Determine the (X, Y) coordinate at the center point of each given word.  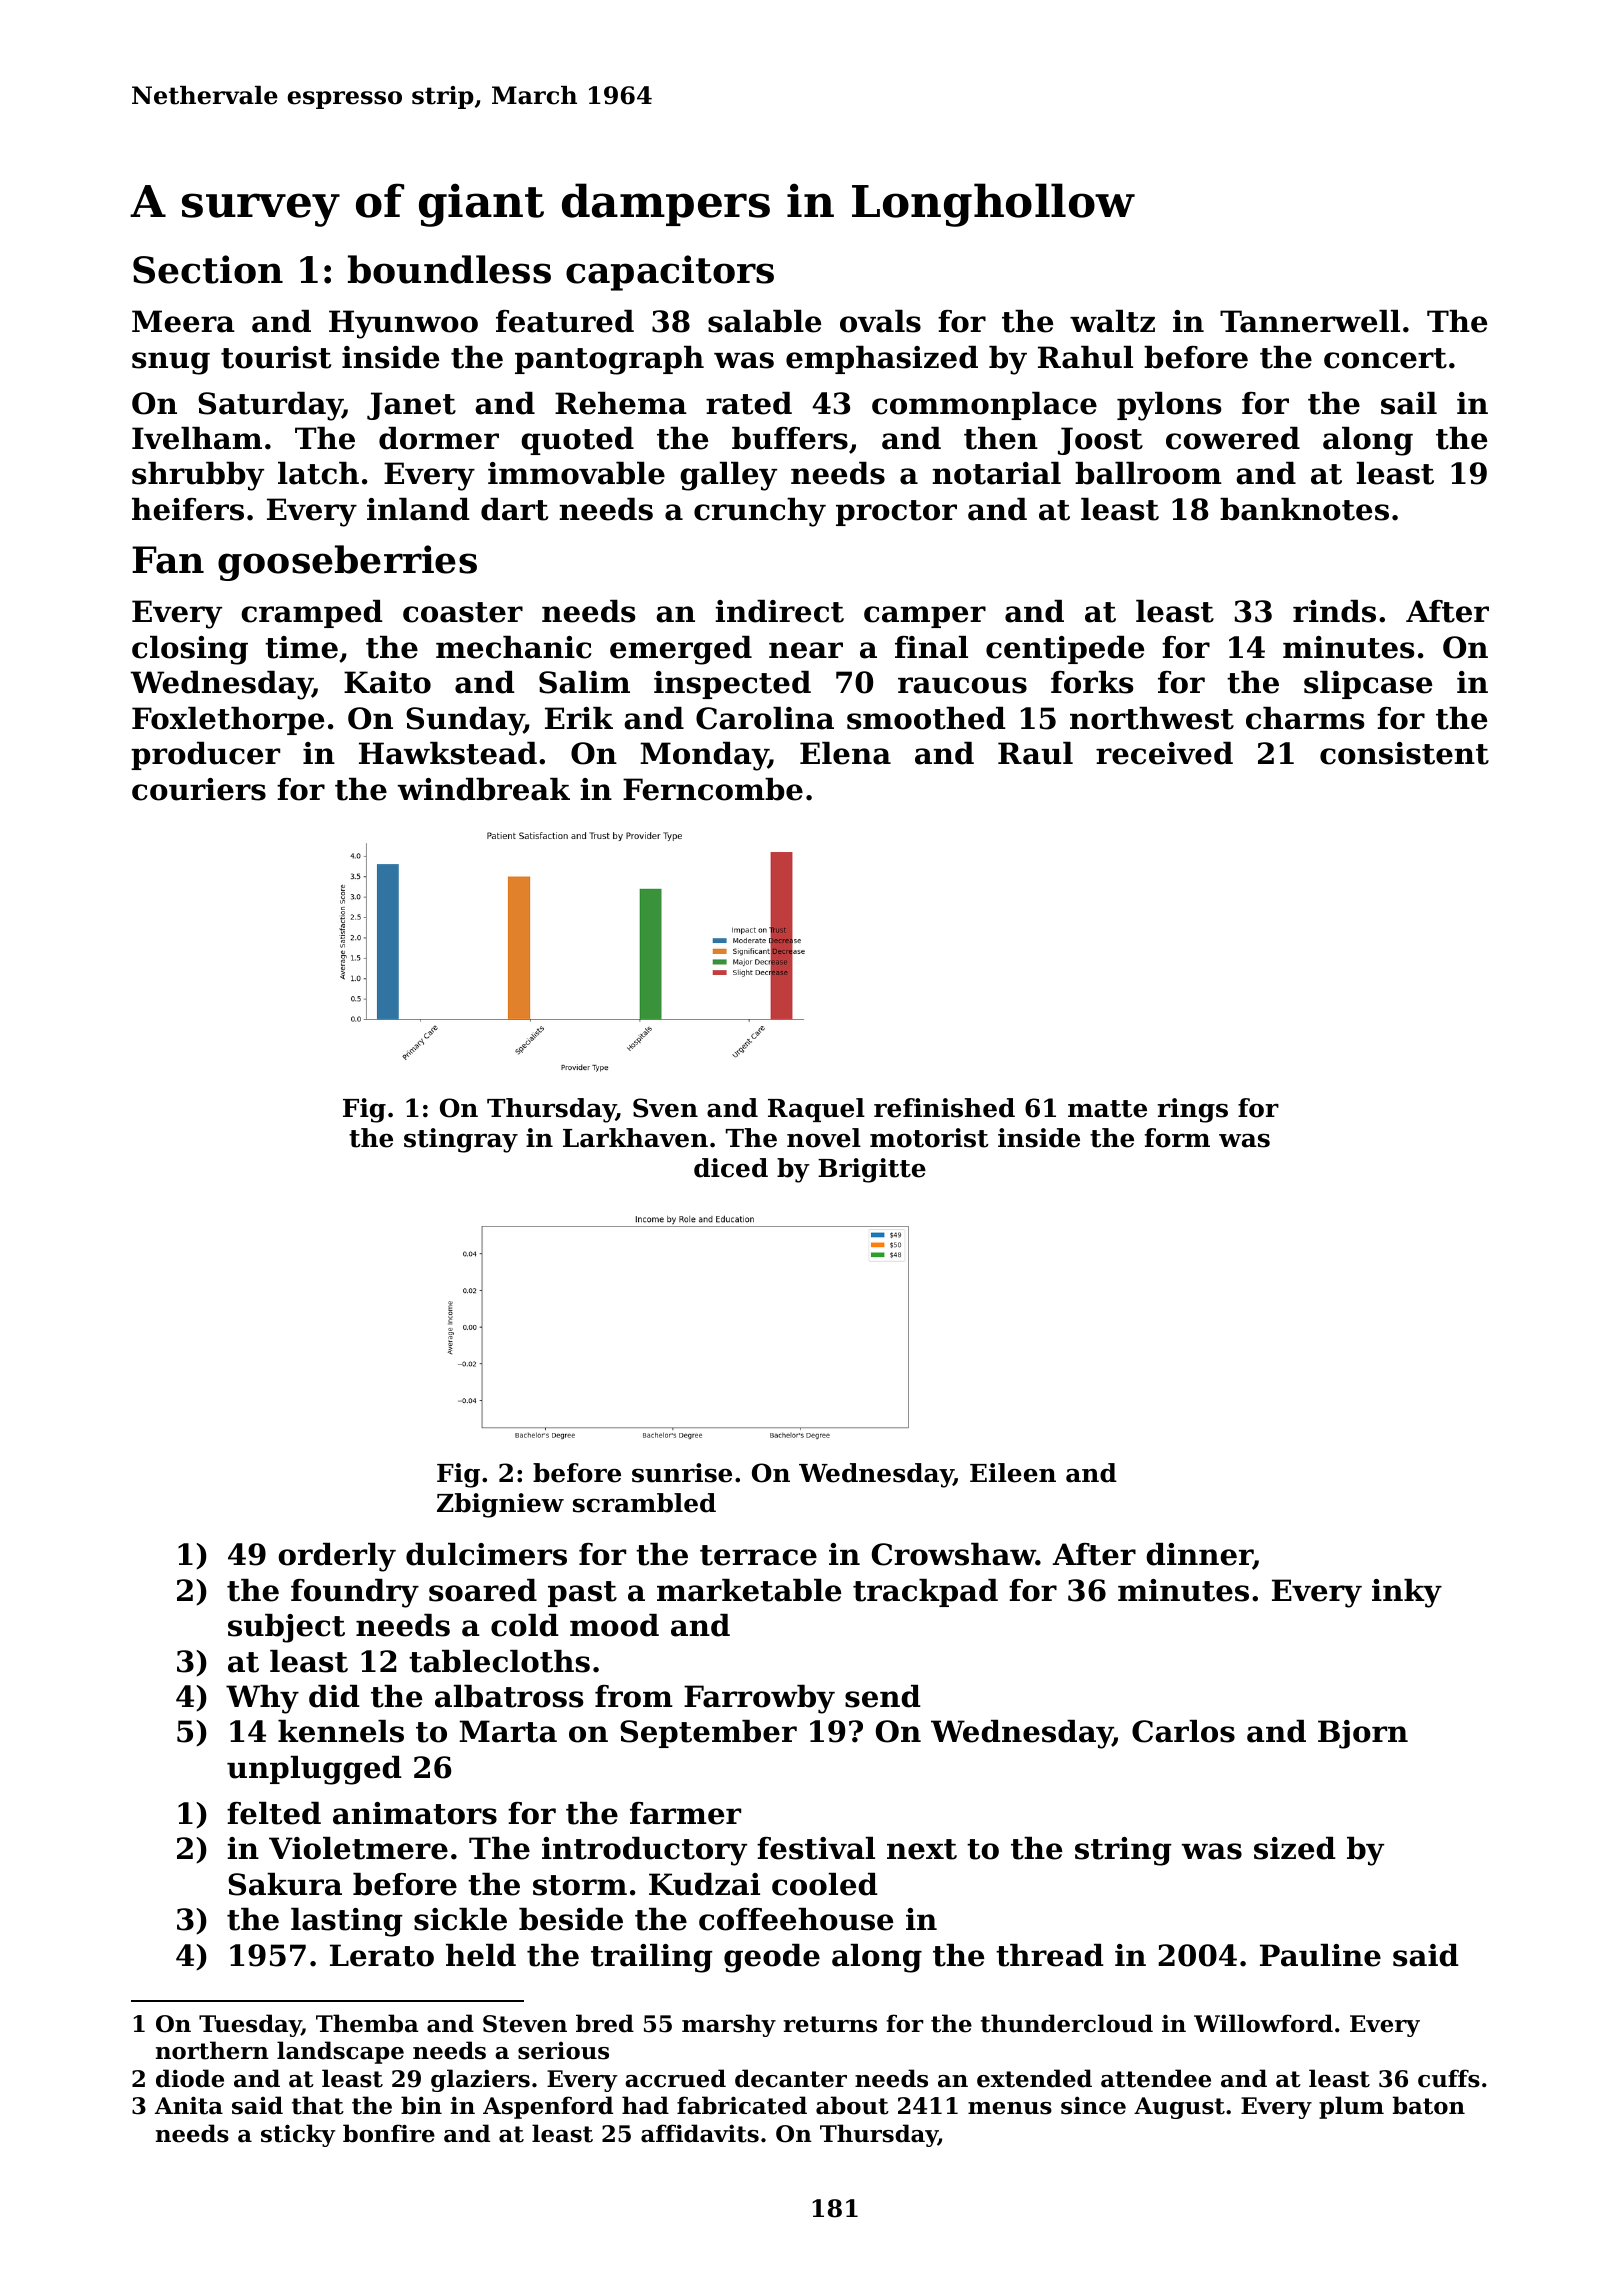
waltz (1112, 321)
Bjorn (1363, 1734)
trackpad (925, 1593)
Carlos (1183, 1731)
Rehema (621, 403)
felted (274, 1813)
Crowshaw (954, 1554)
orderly (337, 1557)
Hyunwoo (403, 324)
